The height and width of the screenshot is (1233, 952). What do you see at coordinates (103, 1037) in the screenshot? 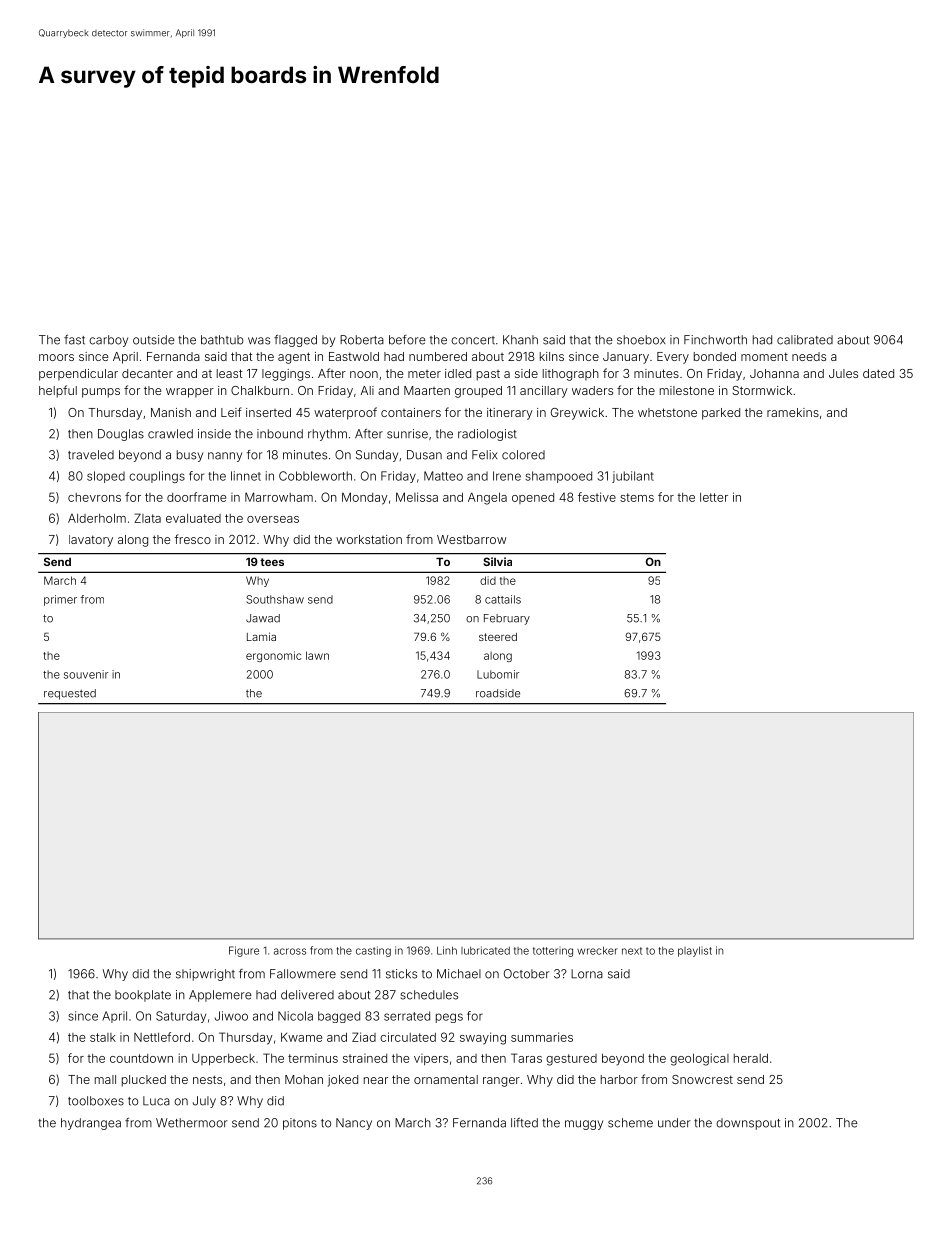
I see `stalk` at bounding box center [103, 1037].
